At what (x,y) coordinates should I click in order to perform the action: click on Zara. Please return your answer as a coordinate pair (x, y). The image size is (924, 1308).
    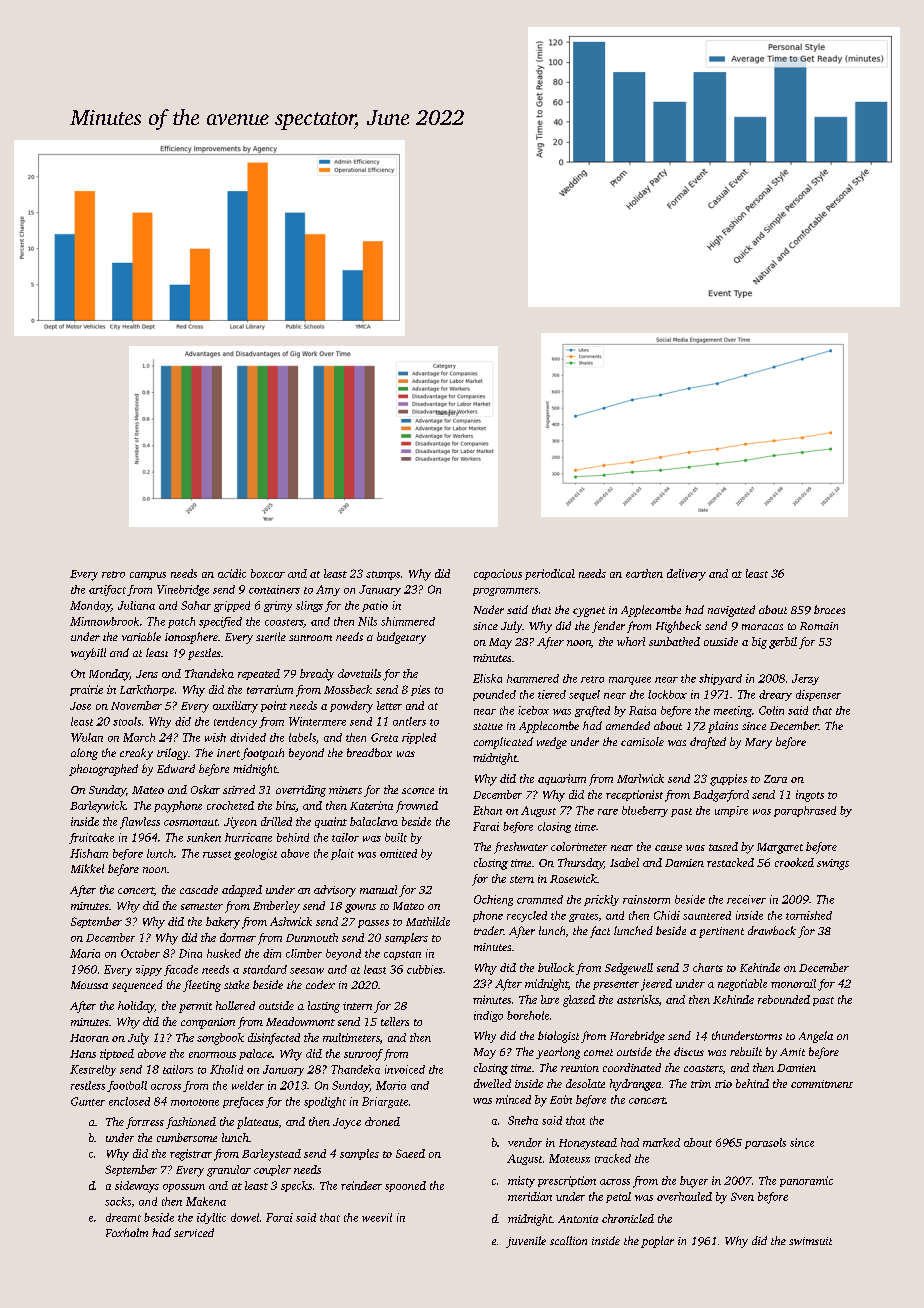
    Looking at the image, I should click on (775, 779).
